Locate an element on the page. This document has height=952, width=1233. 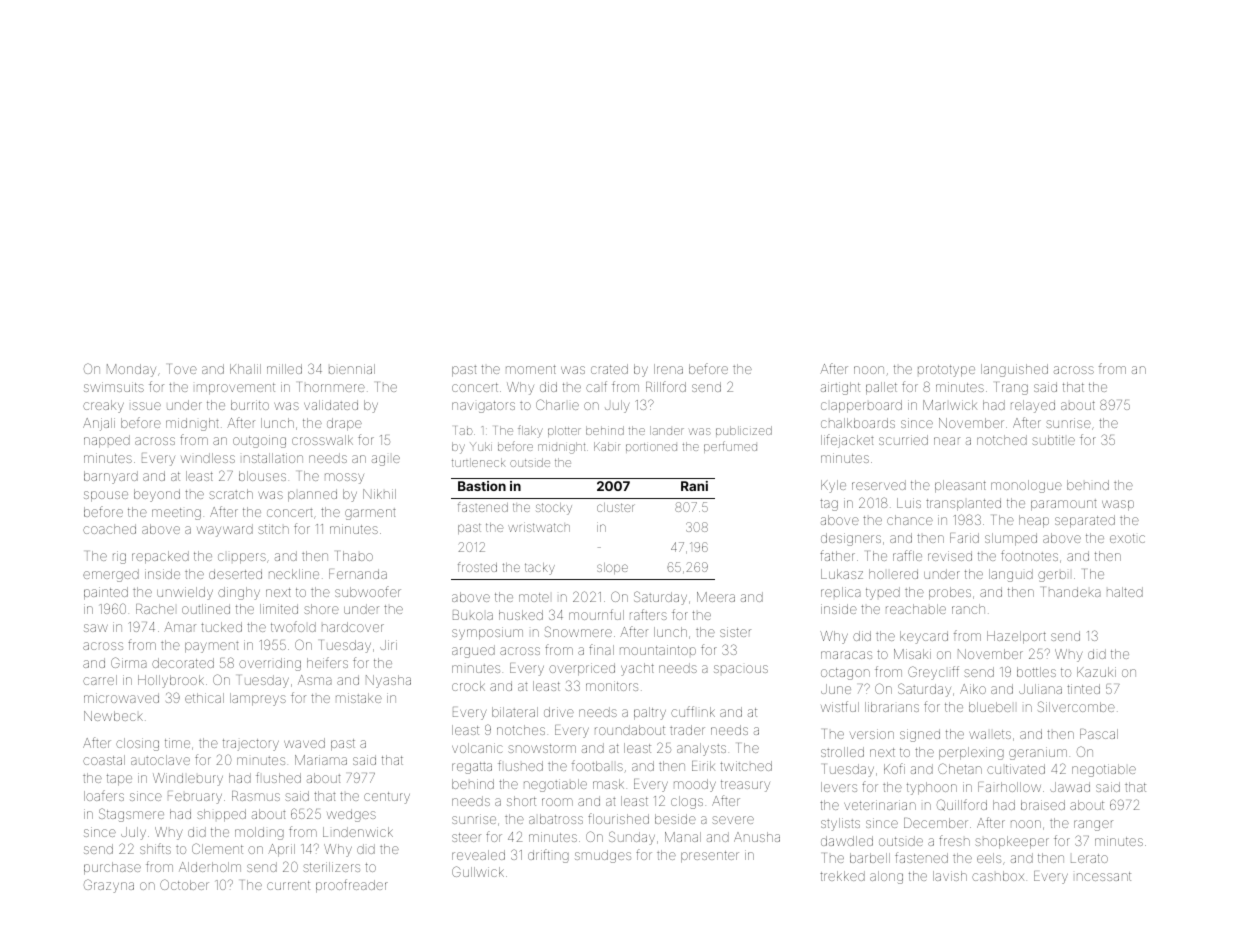
severe is located at coordinates (733, 820).
